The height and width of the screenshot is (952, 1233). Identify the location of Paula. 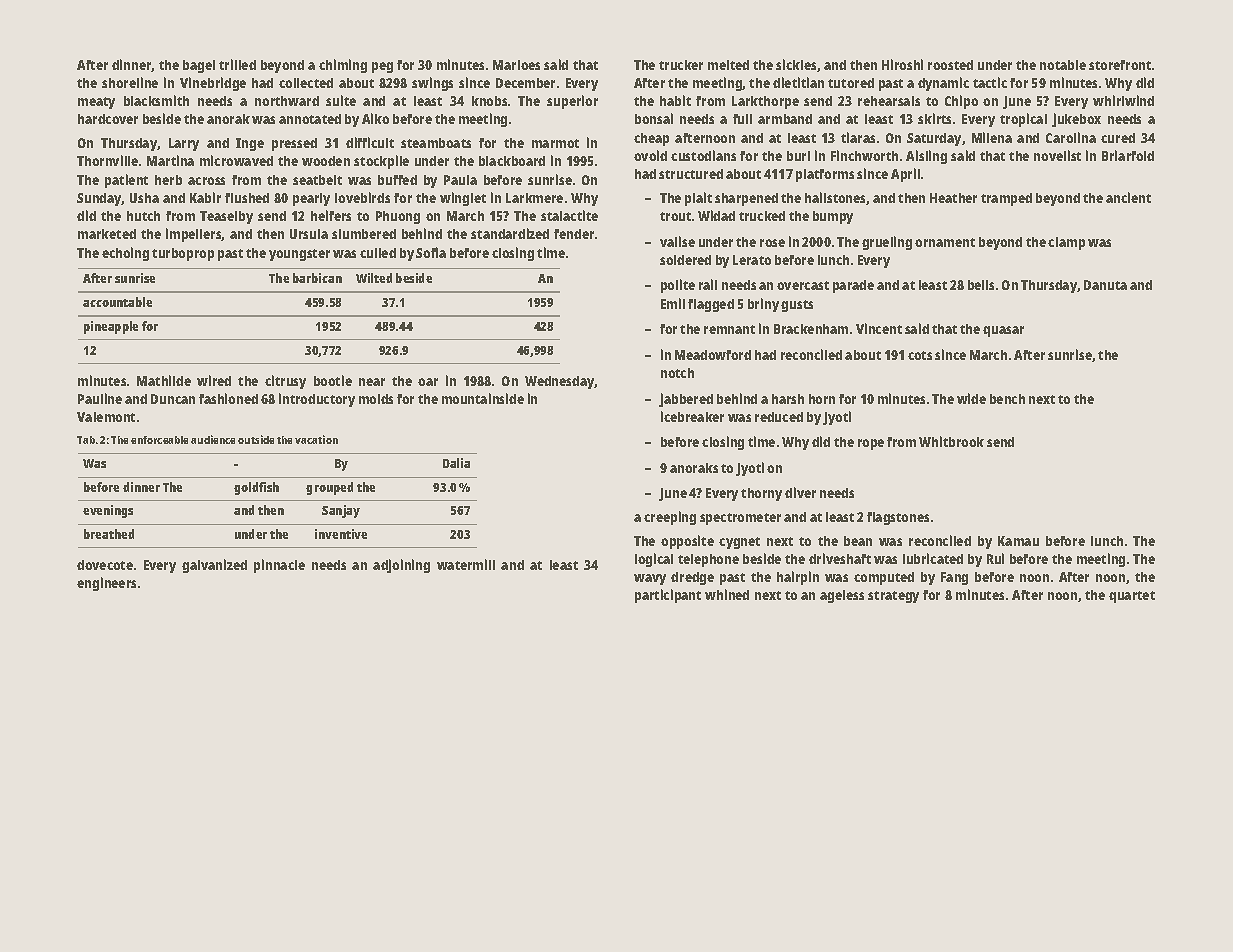
(460, 180).
